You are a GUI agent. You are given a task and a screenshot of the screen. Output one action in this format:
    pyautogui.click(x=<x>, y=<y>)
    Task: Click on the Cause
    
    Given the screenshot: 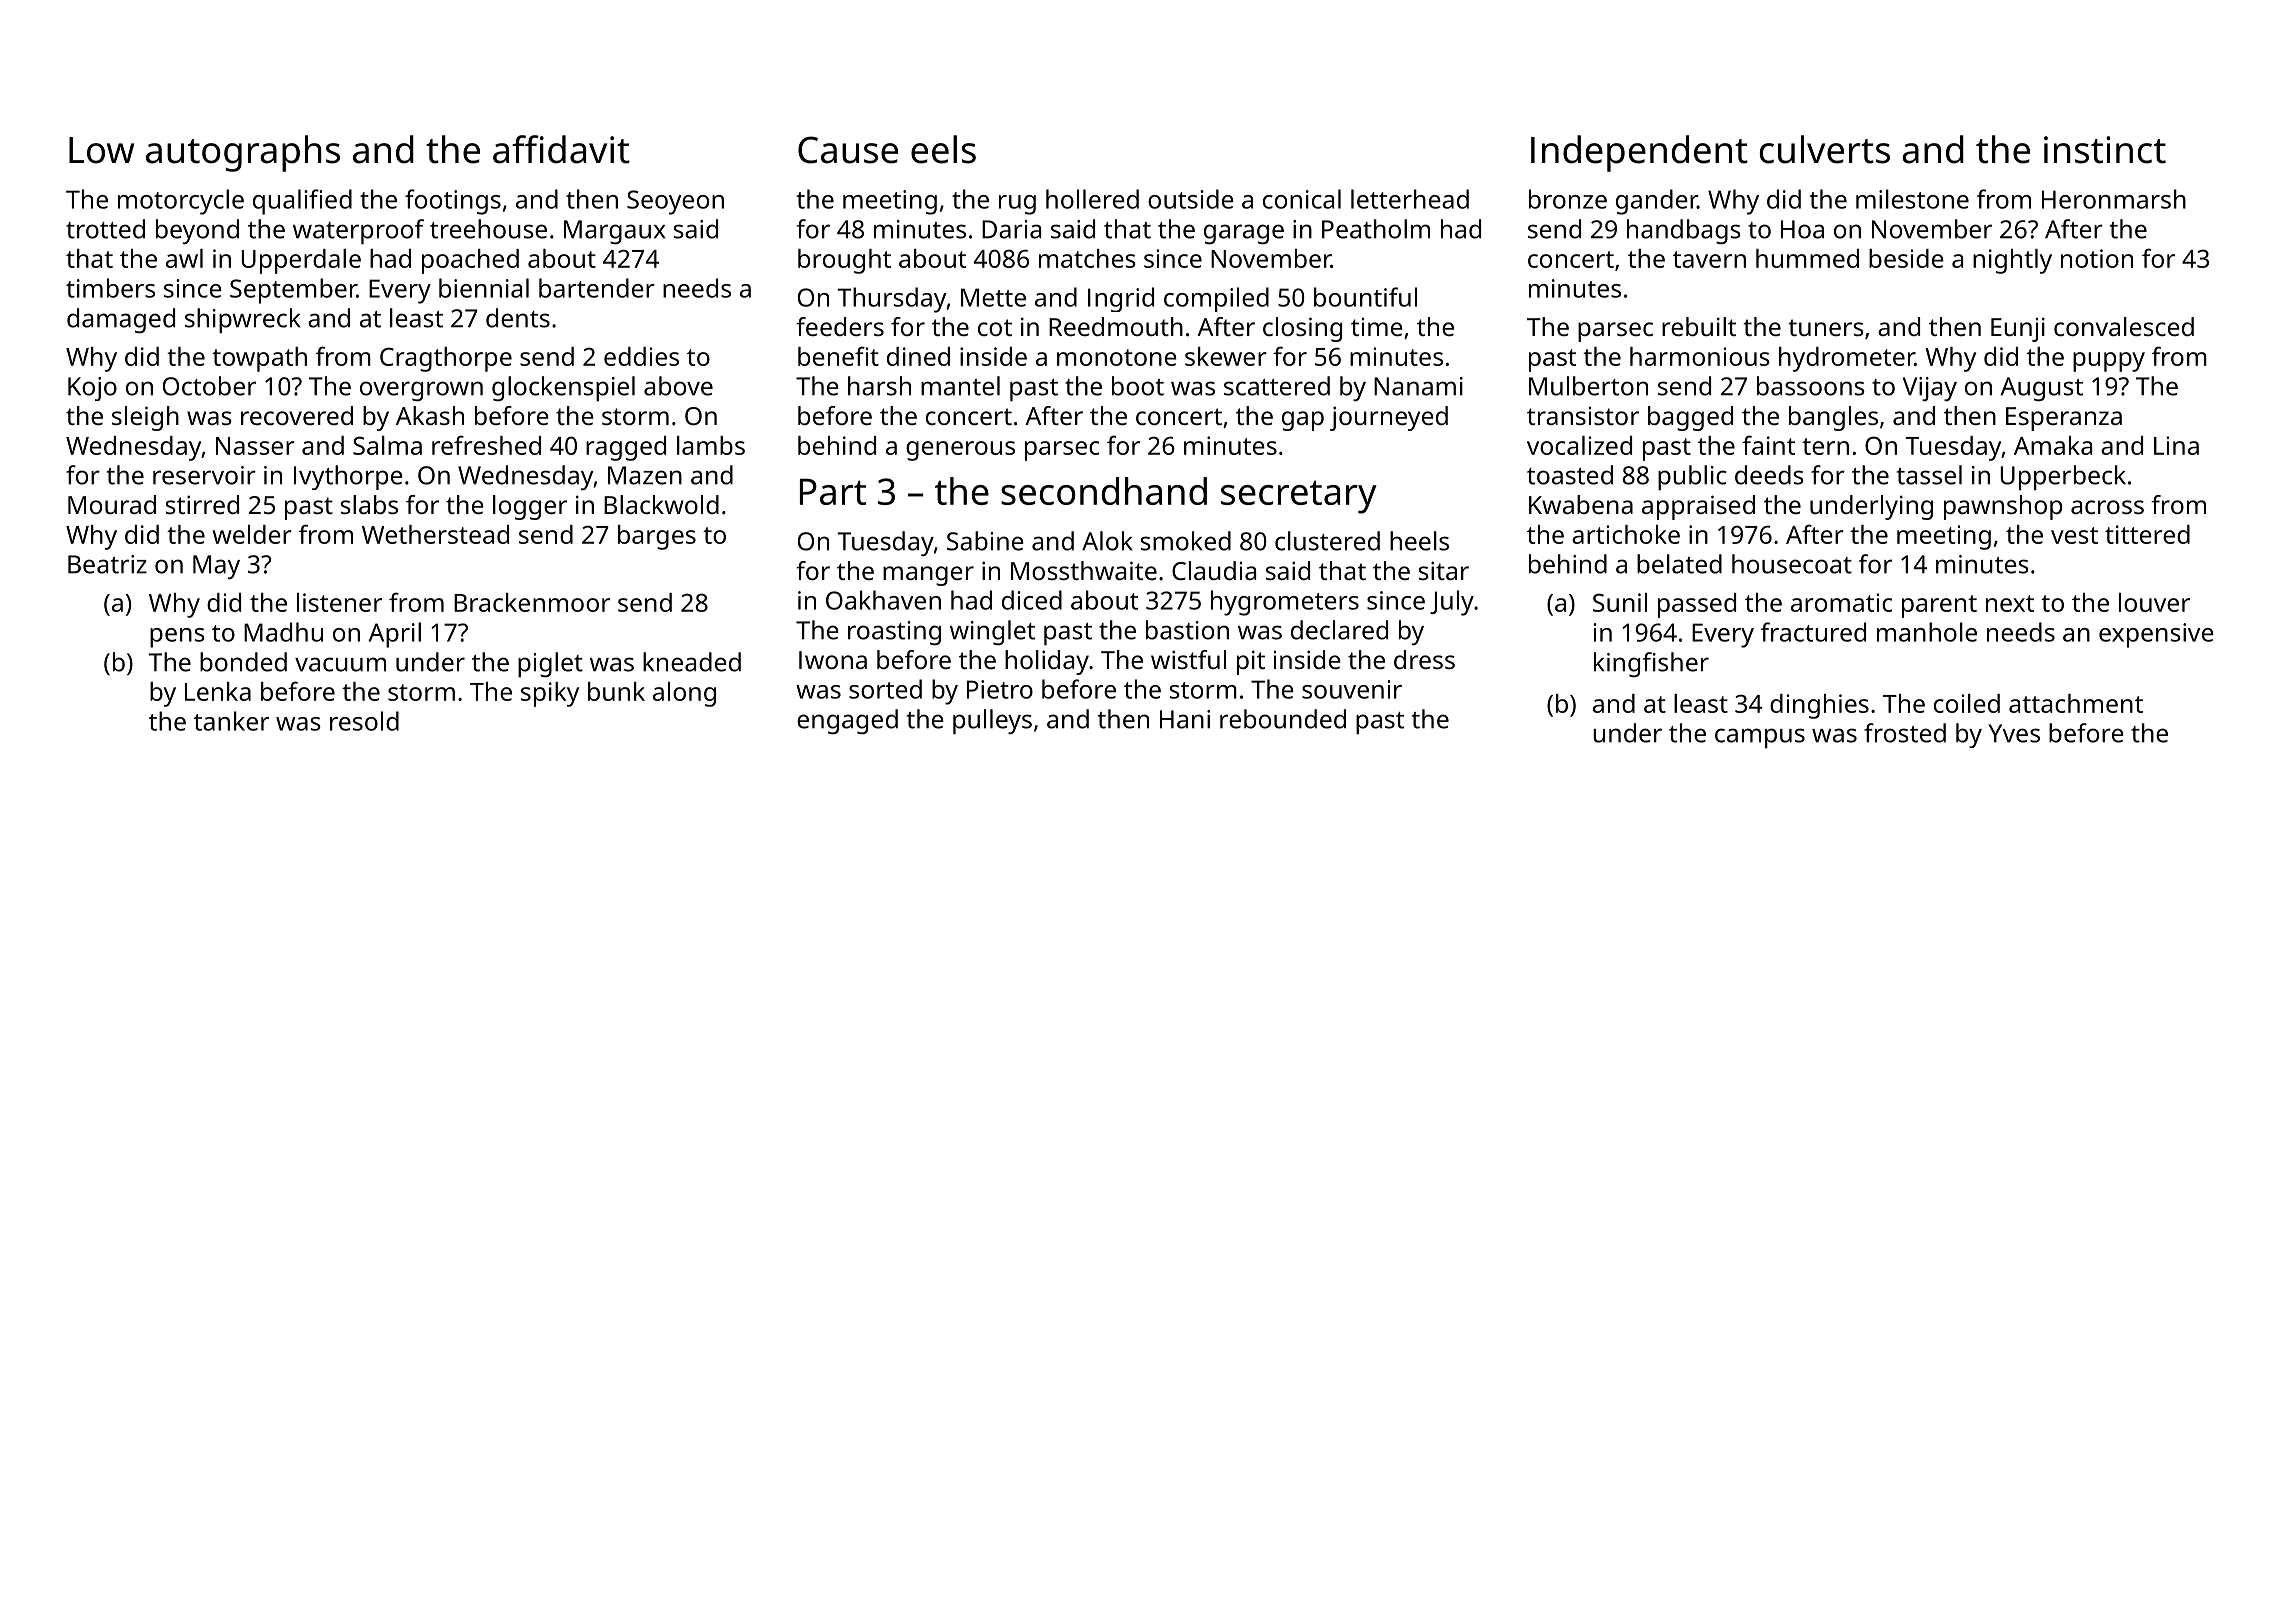 What is the action you would take?
    pyautogui.click(x=848, y=150)
